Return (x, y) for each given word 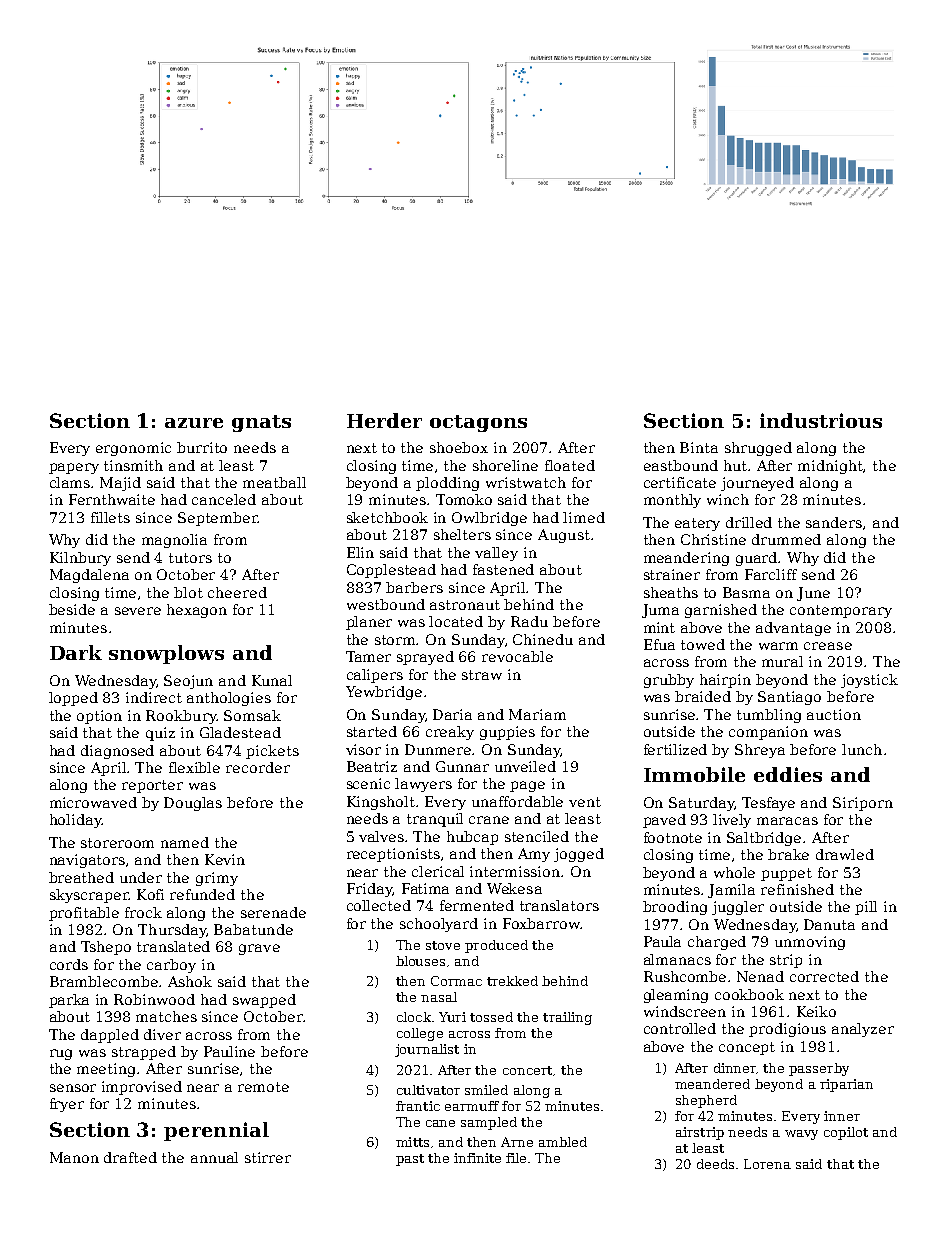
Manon (74, 1157)
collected (379, 905)
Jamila (731, 891)
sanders (834, 522)
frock (143, 912)
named (185, 842)
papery (74, 468)
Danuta (829, 924)
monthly (672, 501)
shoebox (459, 447)
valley (496, 554)
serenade (273, 912)
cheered (237, 592)
